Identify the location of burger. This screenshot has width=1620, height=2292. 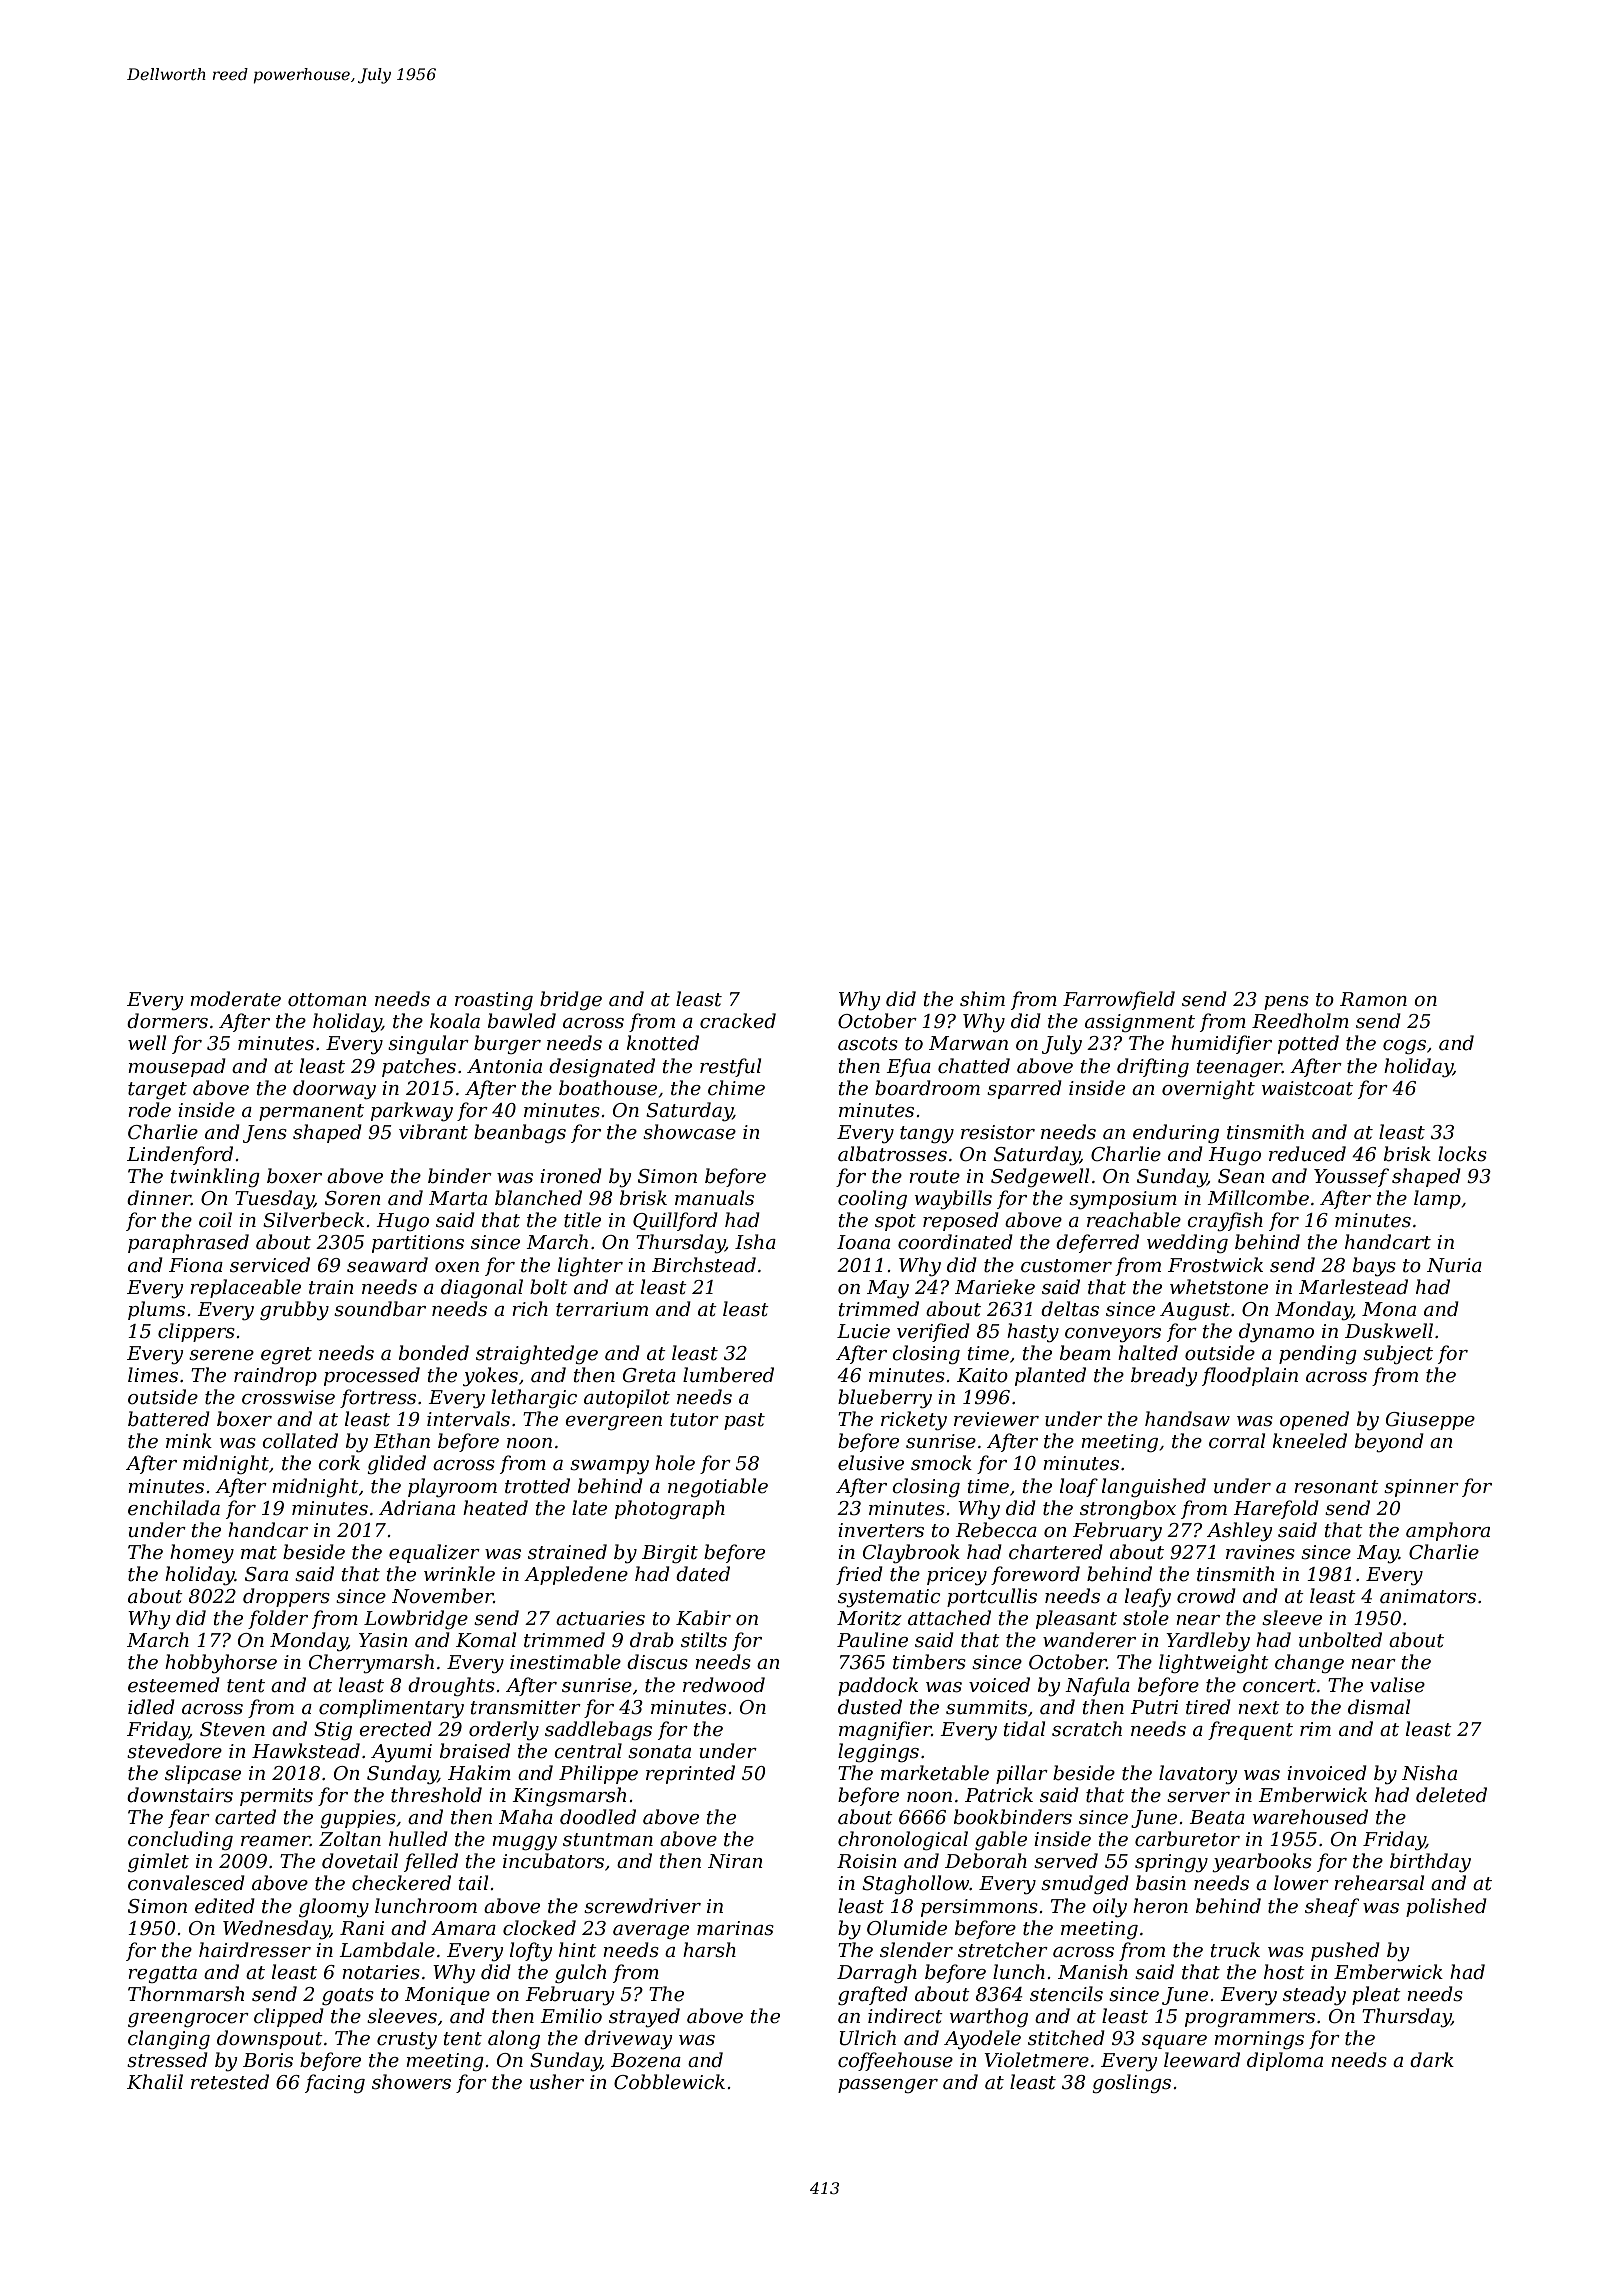
(507, 1044).
